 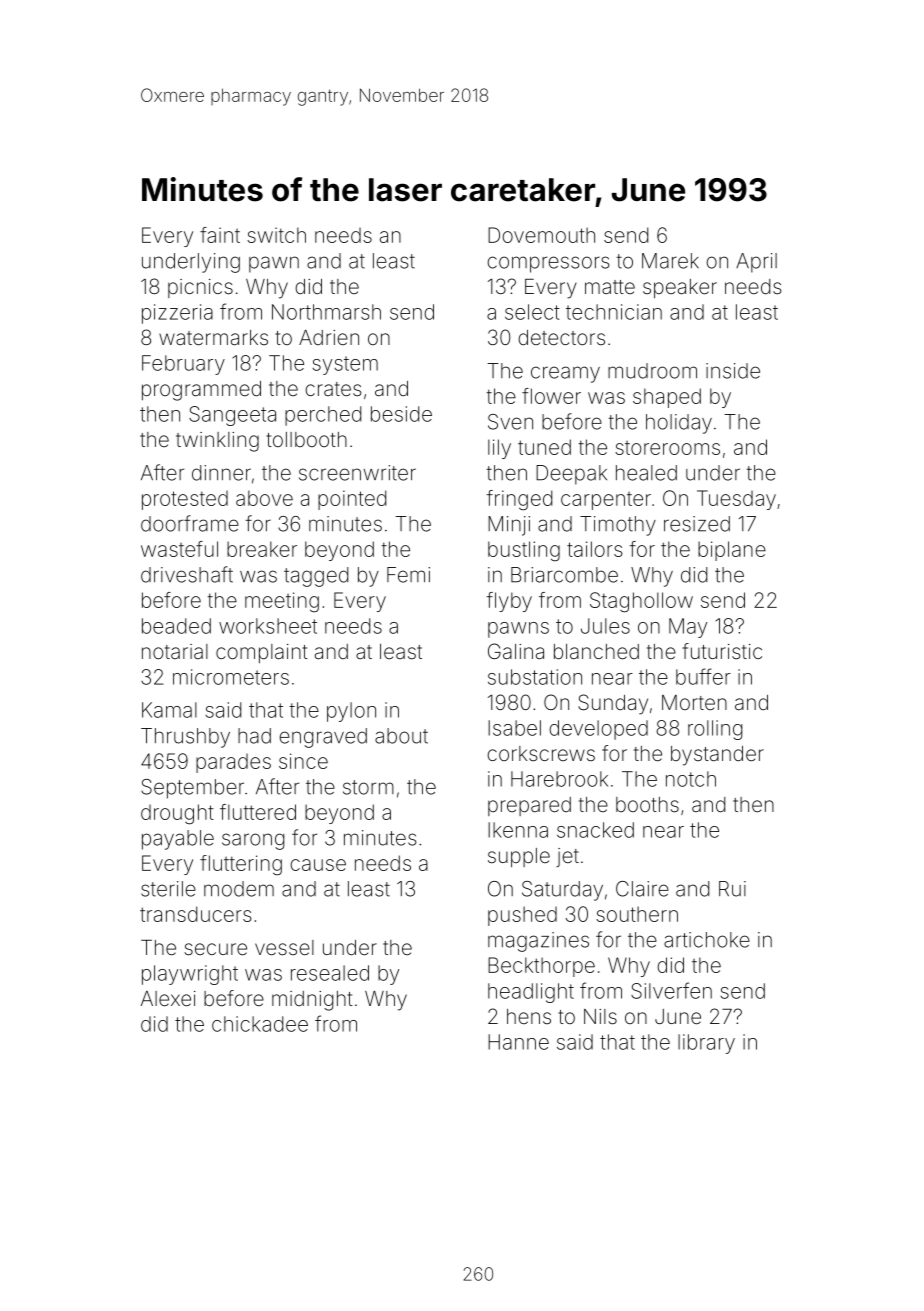 What do you see at coordinates (192, 789) in the document?
I see `September` at bounding box center [192, 789].
